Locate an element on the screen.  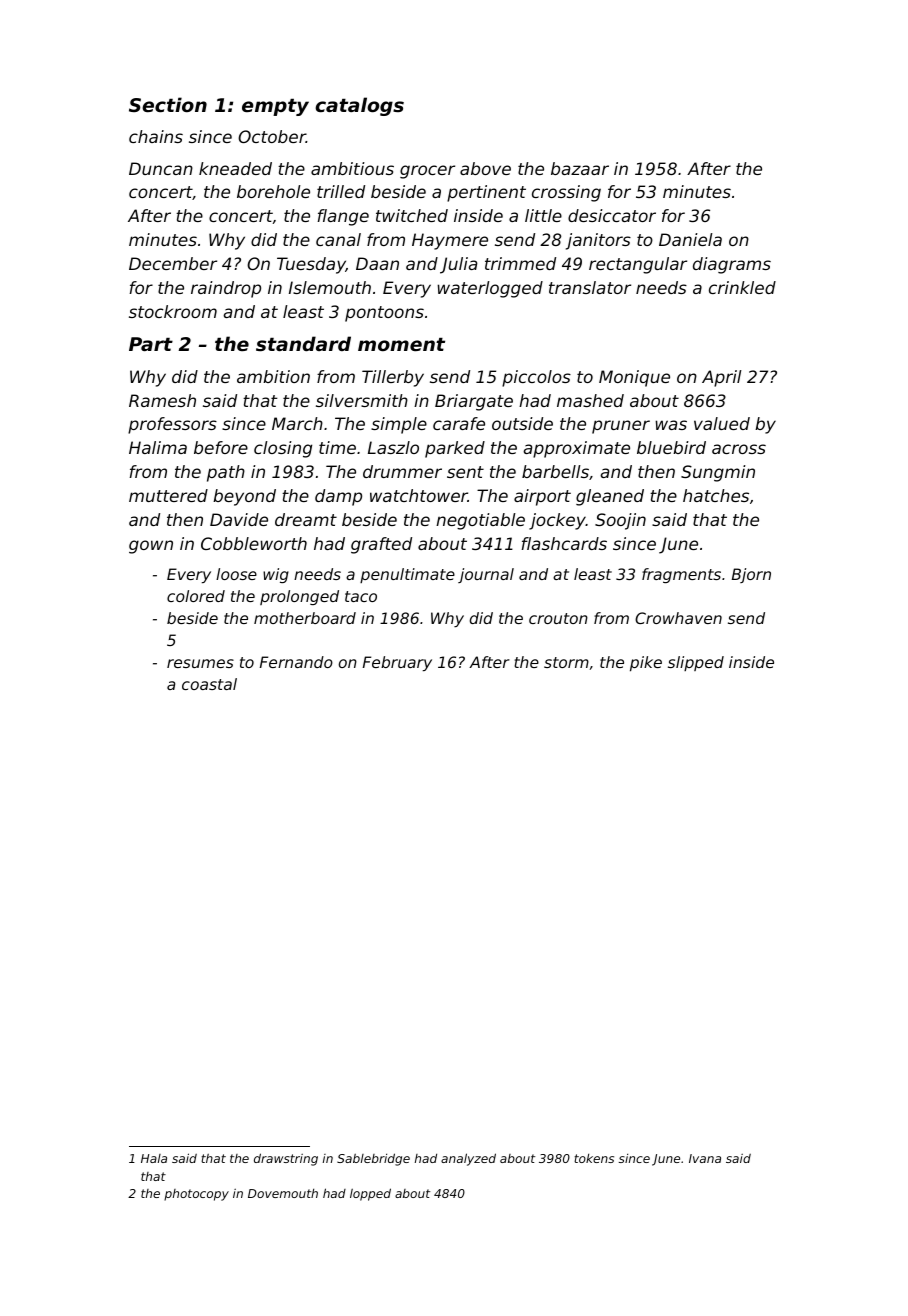
grocer is located at coordinates (427, 172).
